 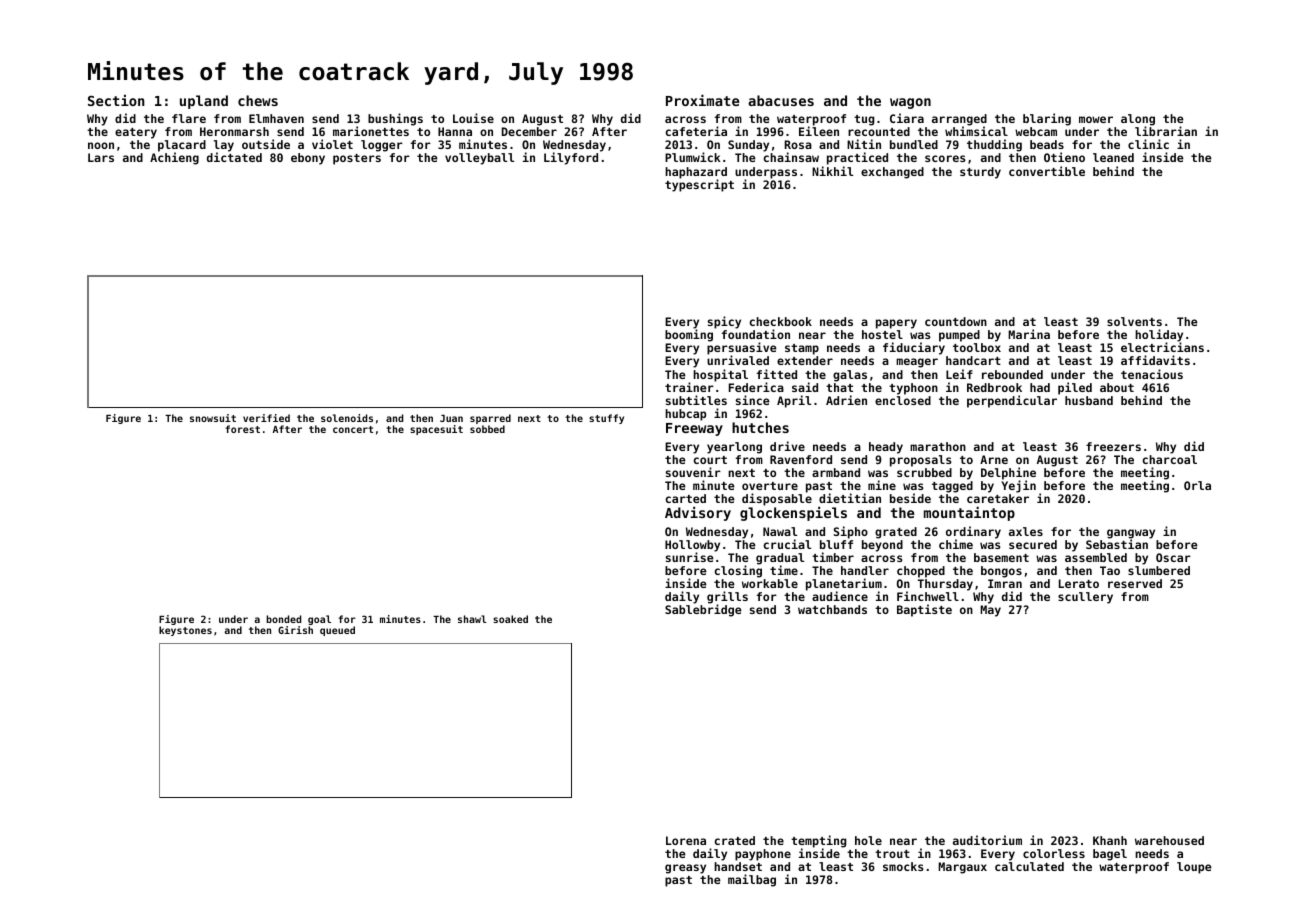 What do you see at coordinates (1033, 544) in the screenshot?
I see `secured` at bounding box center [1033, 544].
